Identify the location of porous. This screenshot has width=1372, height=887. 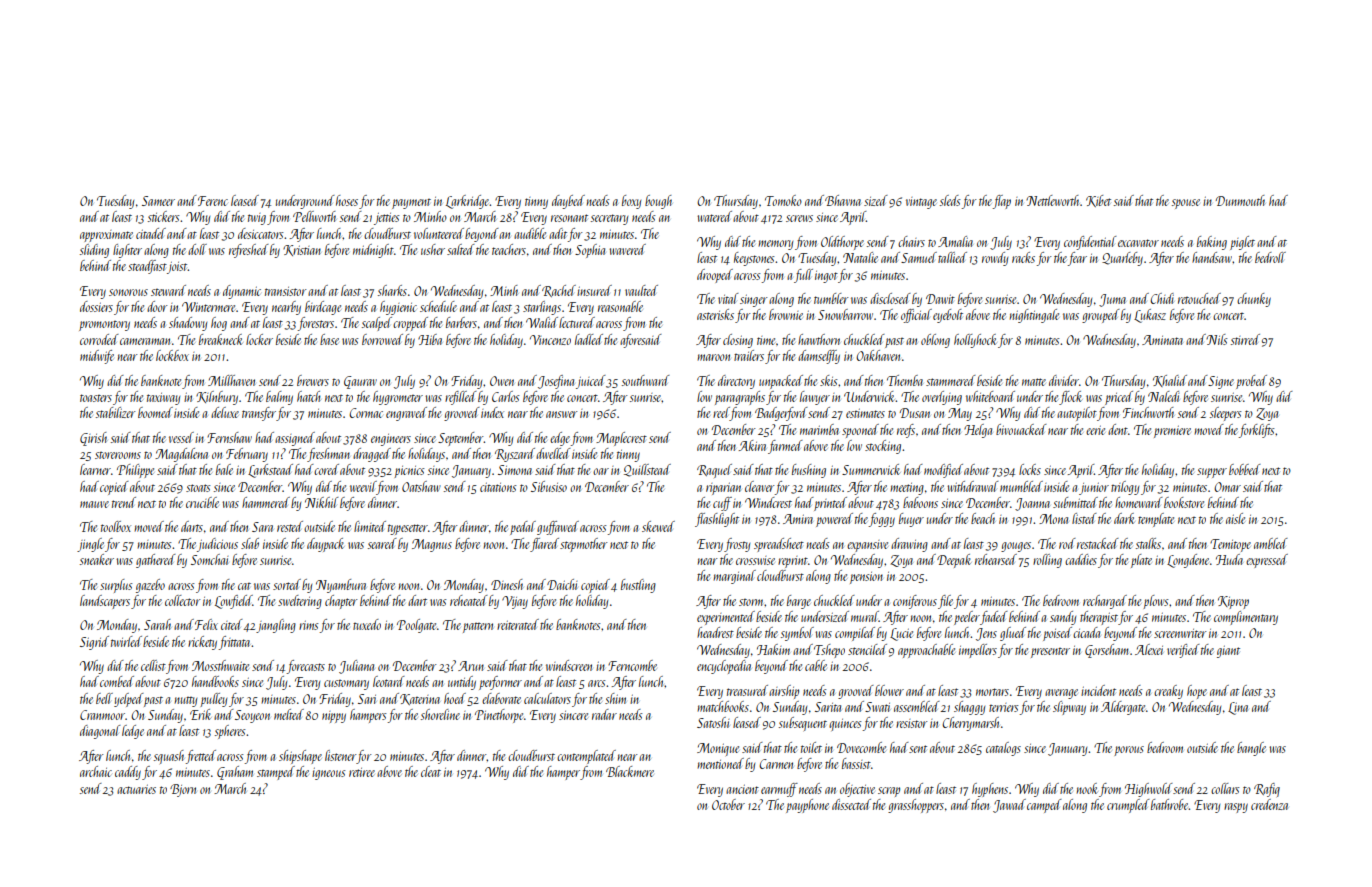
(1129, 751).
